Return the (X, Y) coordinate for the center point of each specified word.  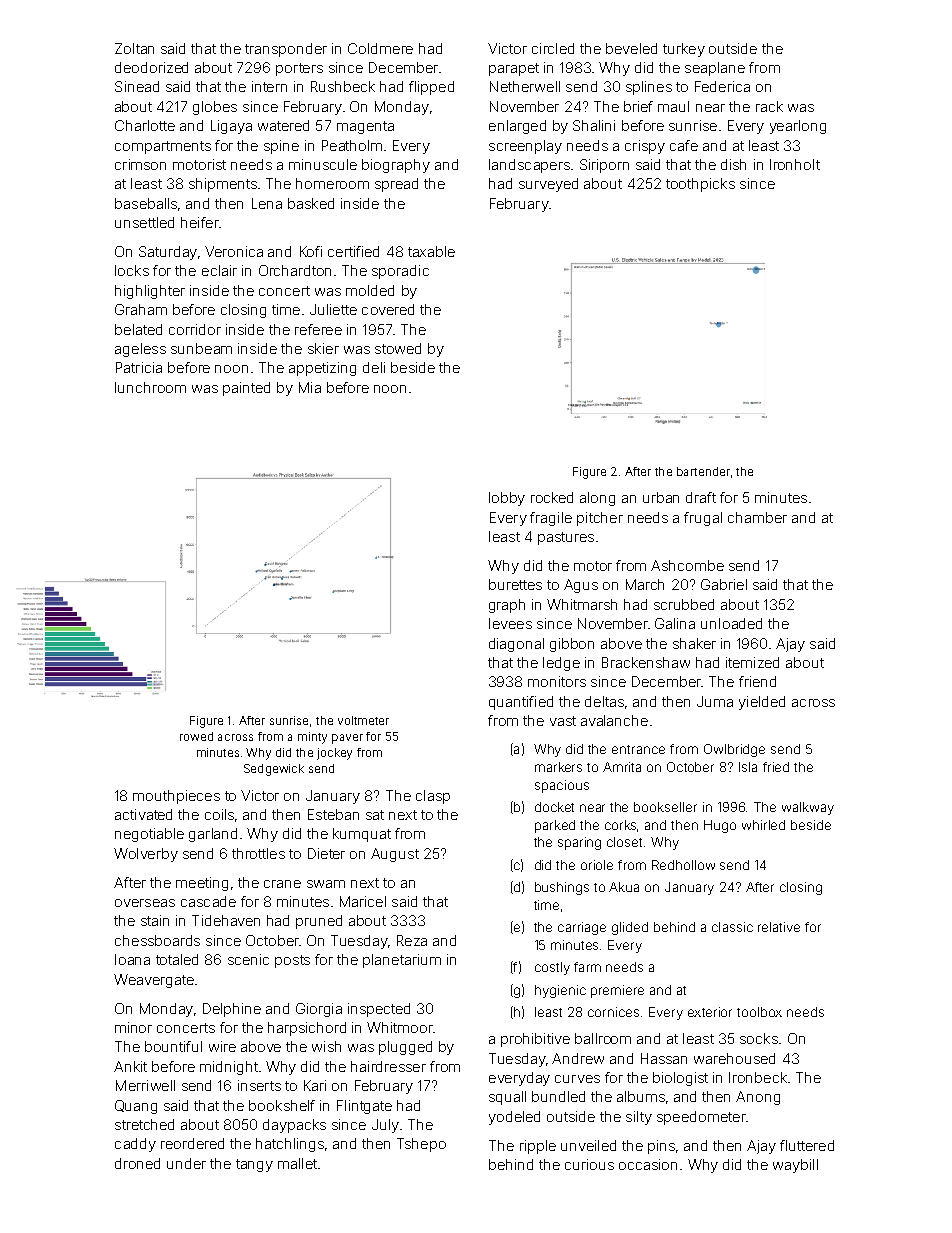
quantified (521, 703)
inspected (379, 1010)
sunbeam (201, 348)
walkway (808, 808)
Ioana (132, 959)
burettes (515, 584)
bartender (703, 471)
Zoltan (134, 48)
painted (246, 389)
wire (222, 1046)
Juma (715, 701)
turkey (684, 50)
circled (553, 48)
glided (630, 928)
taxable (431, 251)
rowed (196, 736)
